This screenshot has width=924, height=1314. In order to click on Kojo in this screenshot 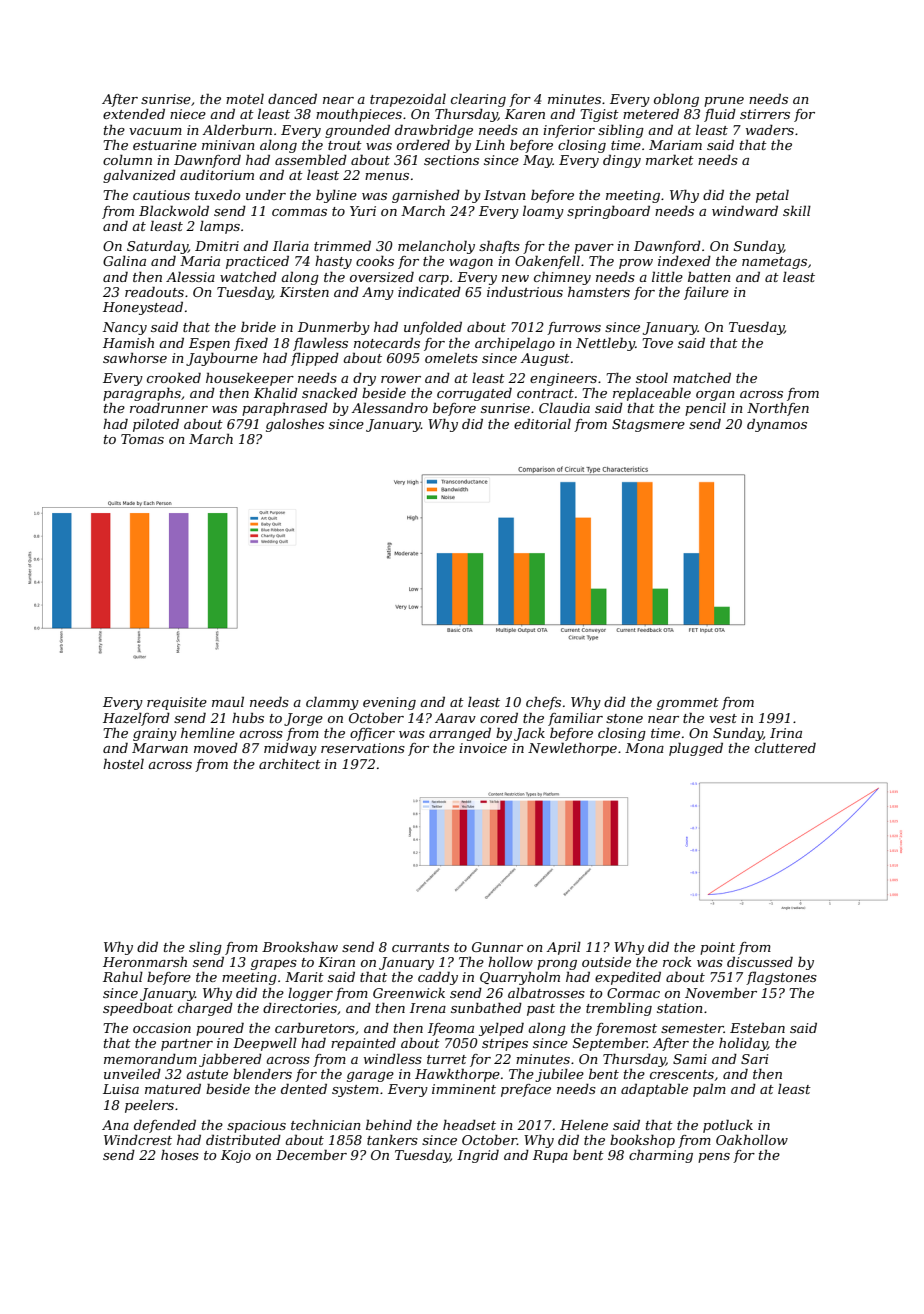, I will do `click(236, 1156)`.
